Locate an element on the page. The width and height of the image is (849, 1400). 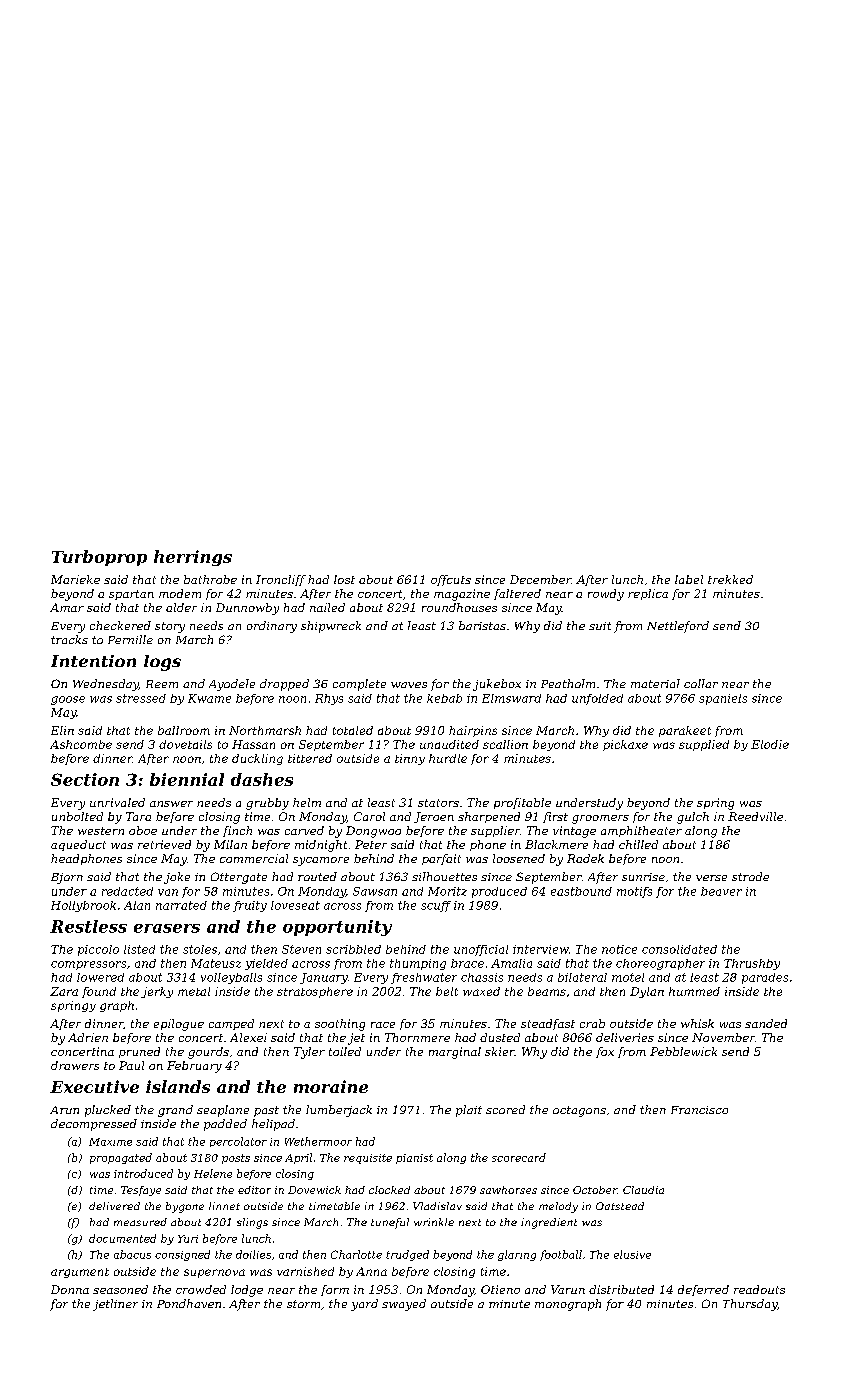
label is located at coordinates (689, 579).
